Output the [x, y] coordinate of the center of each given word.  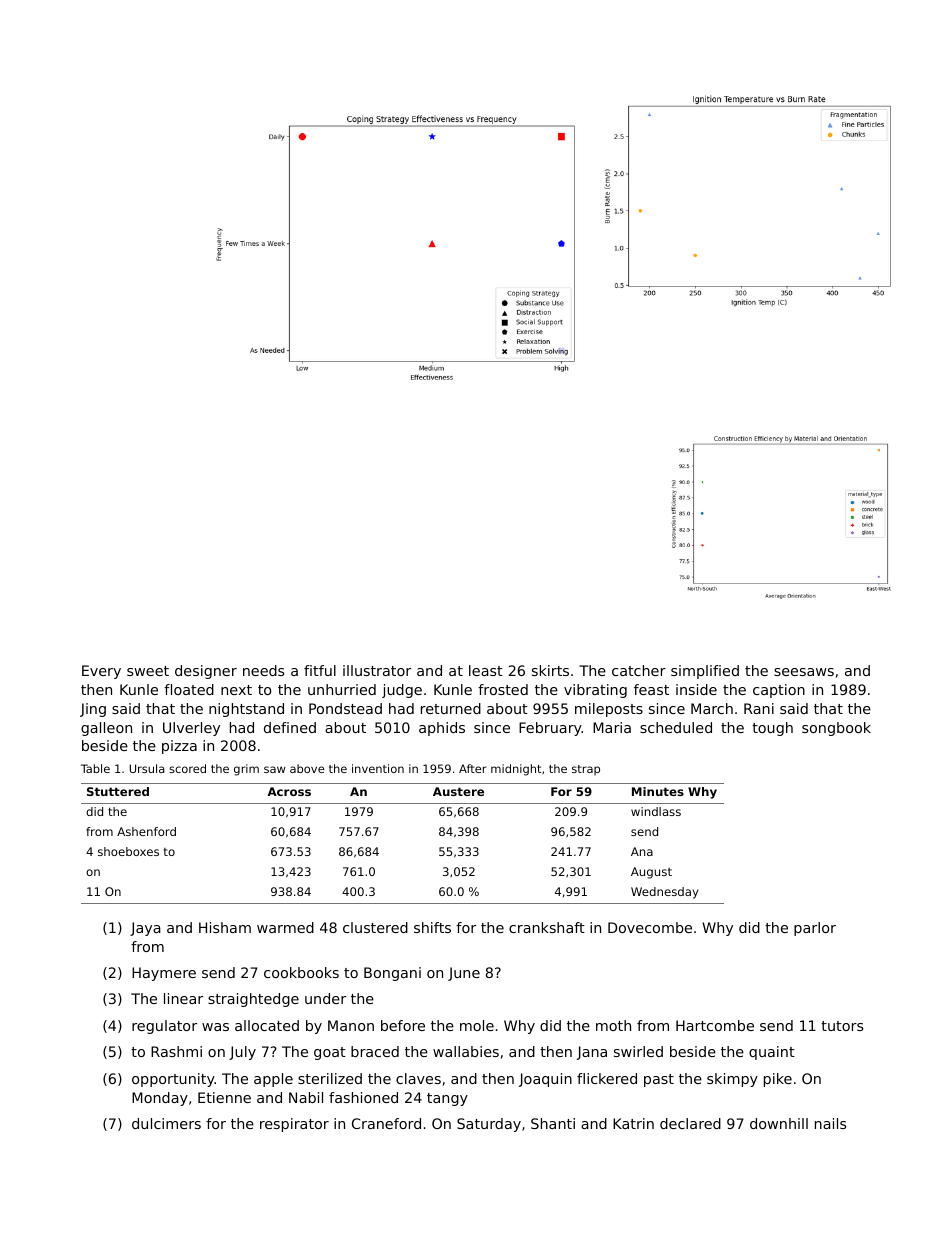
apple [273, 1080]
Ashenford [146, 831]
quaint [772, 1053]
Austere [458, 791]
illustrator [377, 670]
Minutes [658, 791]
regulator [164, 1027]
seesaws [804, 672]
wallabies [466, 1051]
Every [101, 672]
